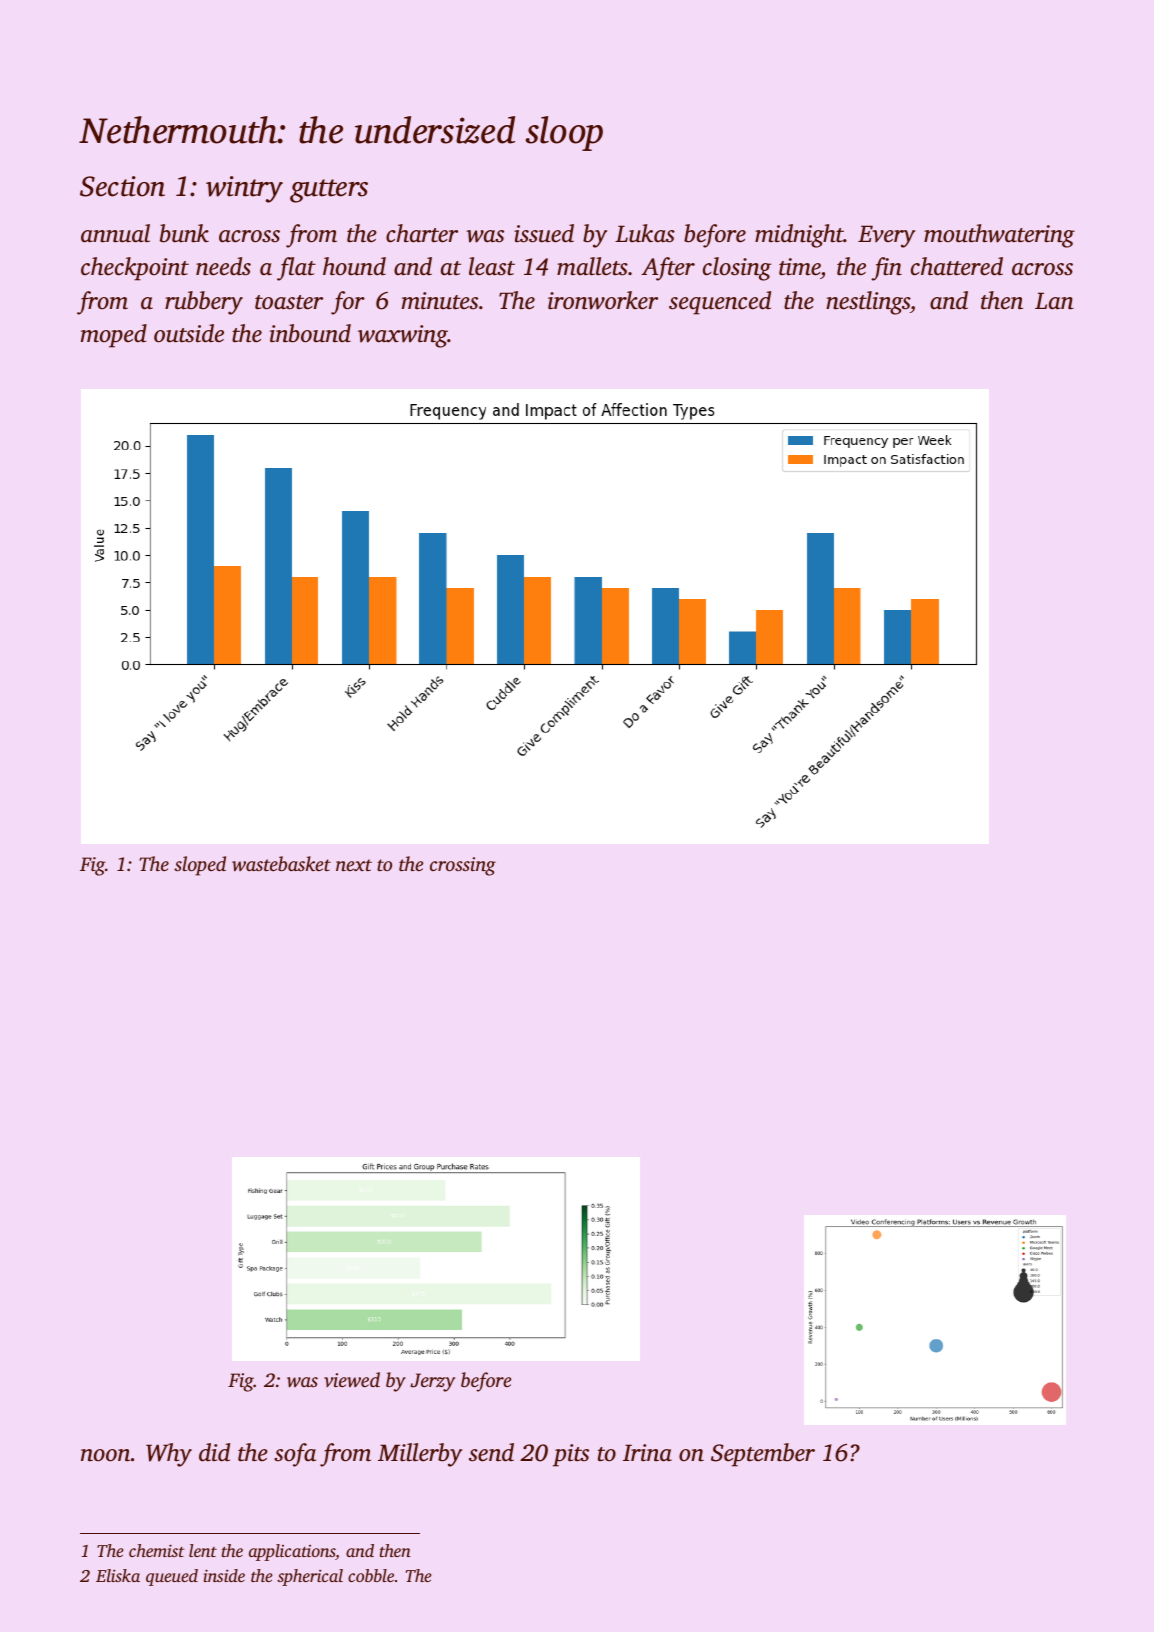 The height and width of the screenshot is (1632, 1154). Describe the element at coordinates (169, 1455) in the screenshot. I see `Why` at that location.
